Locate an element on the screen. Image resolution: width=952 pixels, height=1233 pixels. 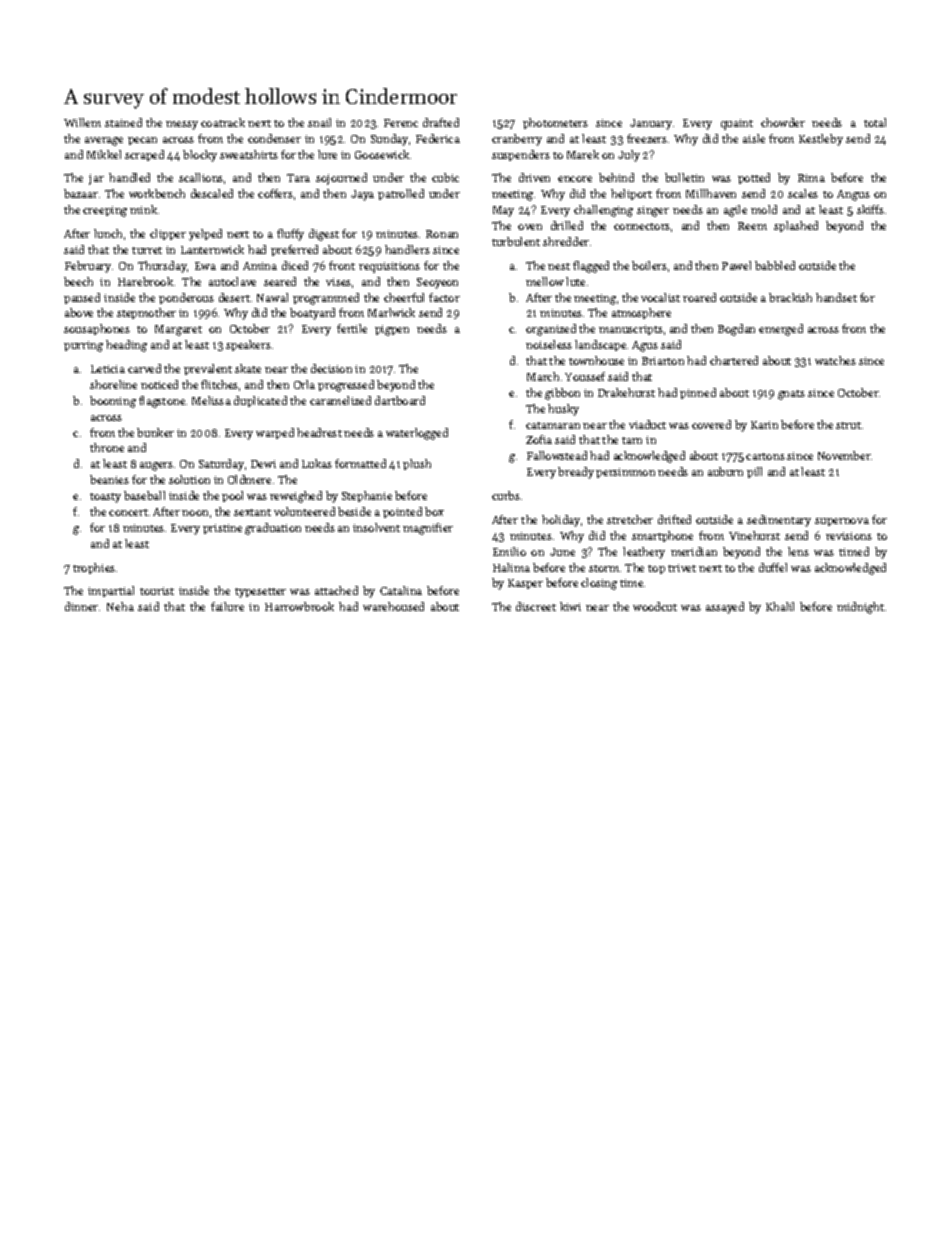
turret is located at coordinates (147, 250).
